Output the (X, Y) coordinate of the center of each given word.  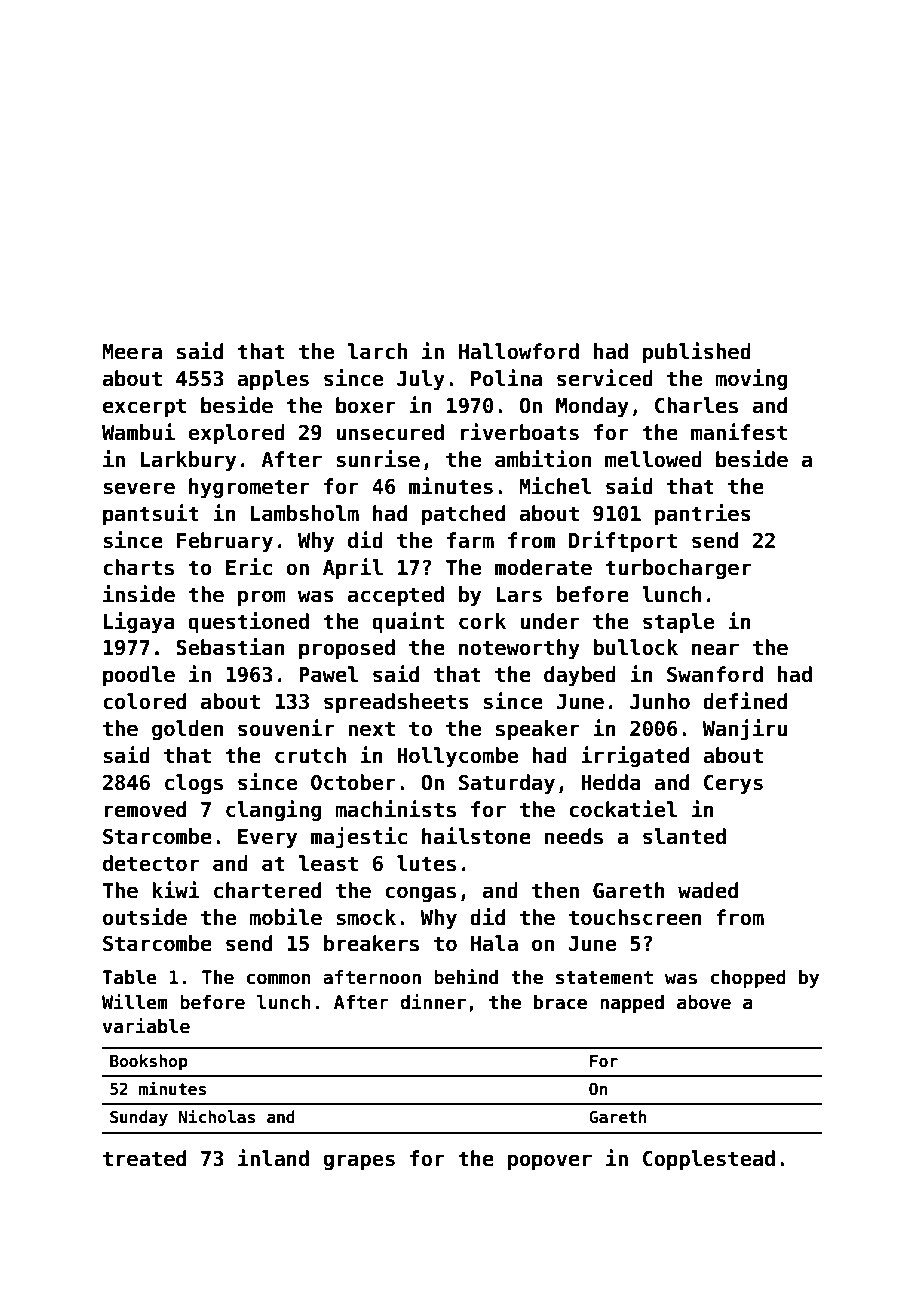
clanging (274, 810)
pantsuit (151, 514)
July (421, 380)
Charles (696, 405)
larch (377, 351)
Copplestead (709, 1160)
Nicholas (217, 1116)
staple (678, 623)
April (353, 568)
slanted (684, 836)
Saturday (507, 784)
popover (550, 1162)
